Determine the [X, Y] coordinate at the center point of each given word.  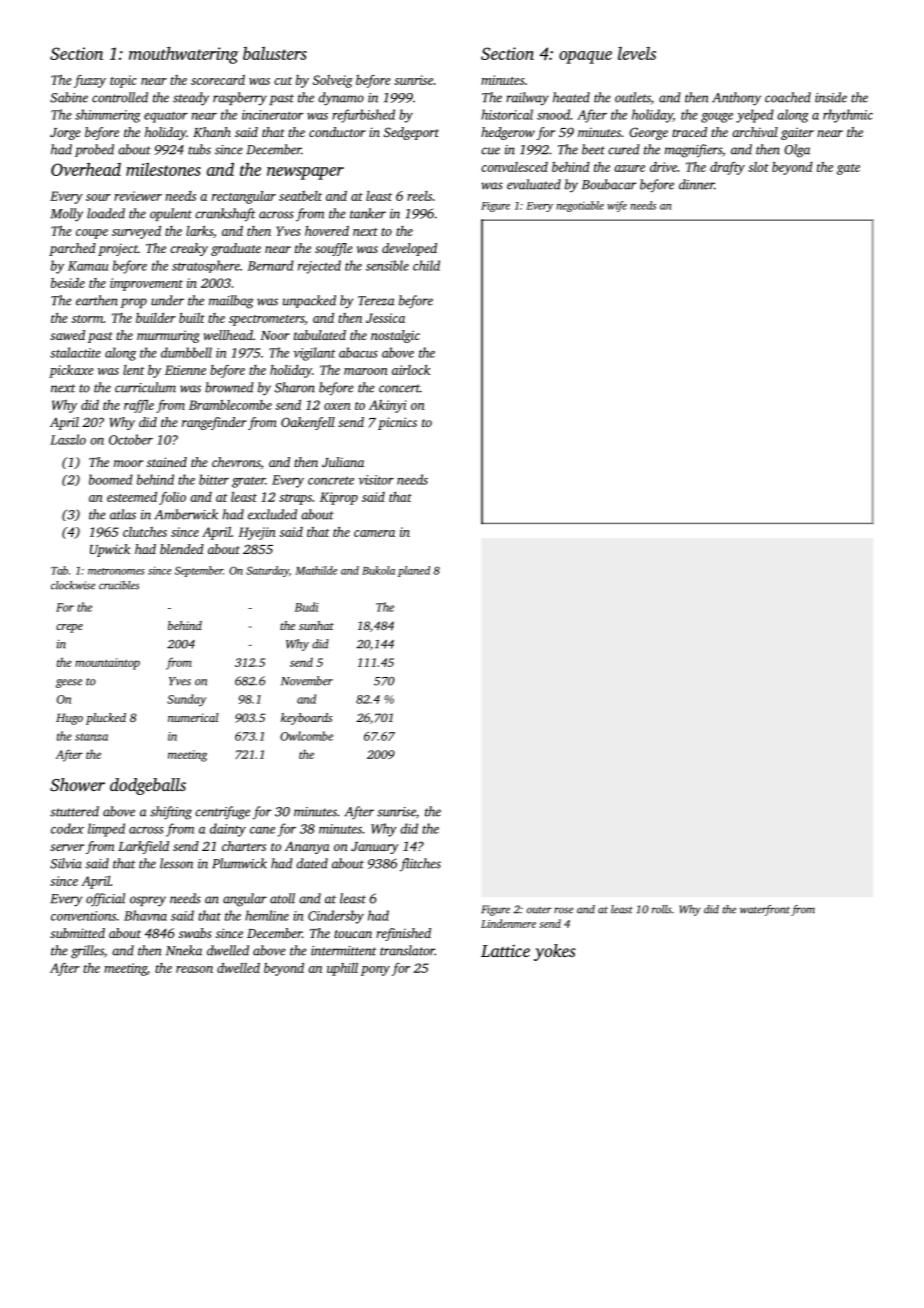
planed [414, 571]
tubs [199, 149]
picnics [397, 423]
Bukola [378, 570]
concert [399, 388]
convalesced [514, 167]
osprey [148, 901]
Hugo [69, 719]
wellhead [228, 335]
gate [848, 169]
